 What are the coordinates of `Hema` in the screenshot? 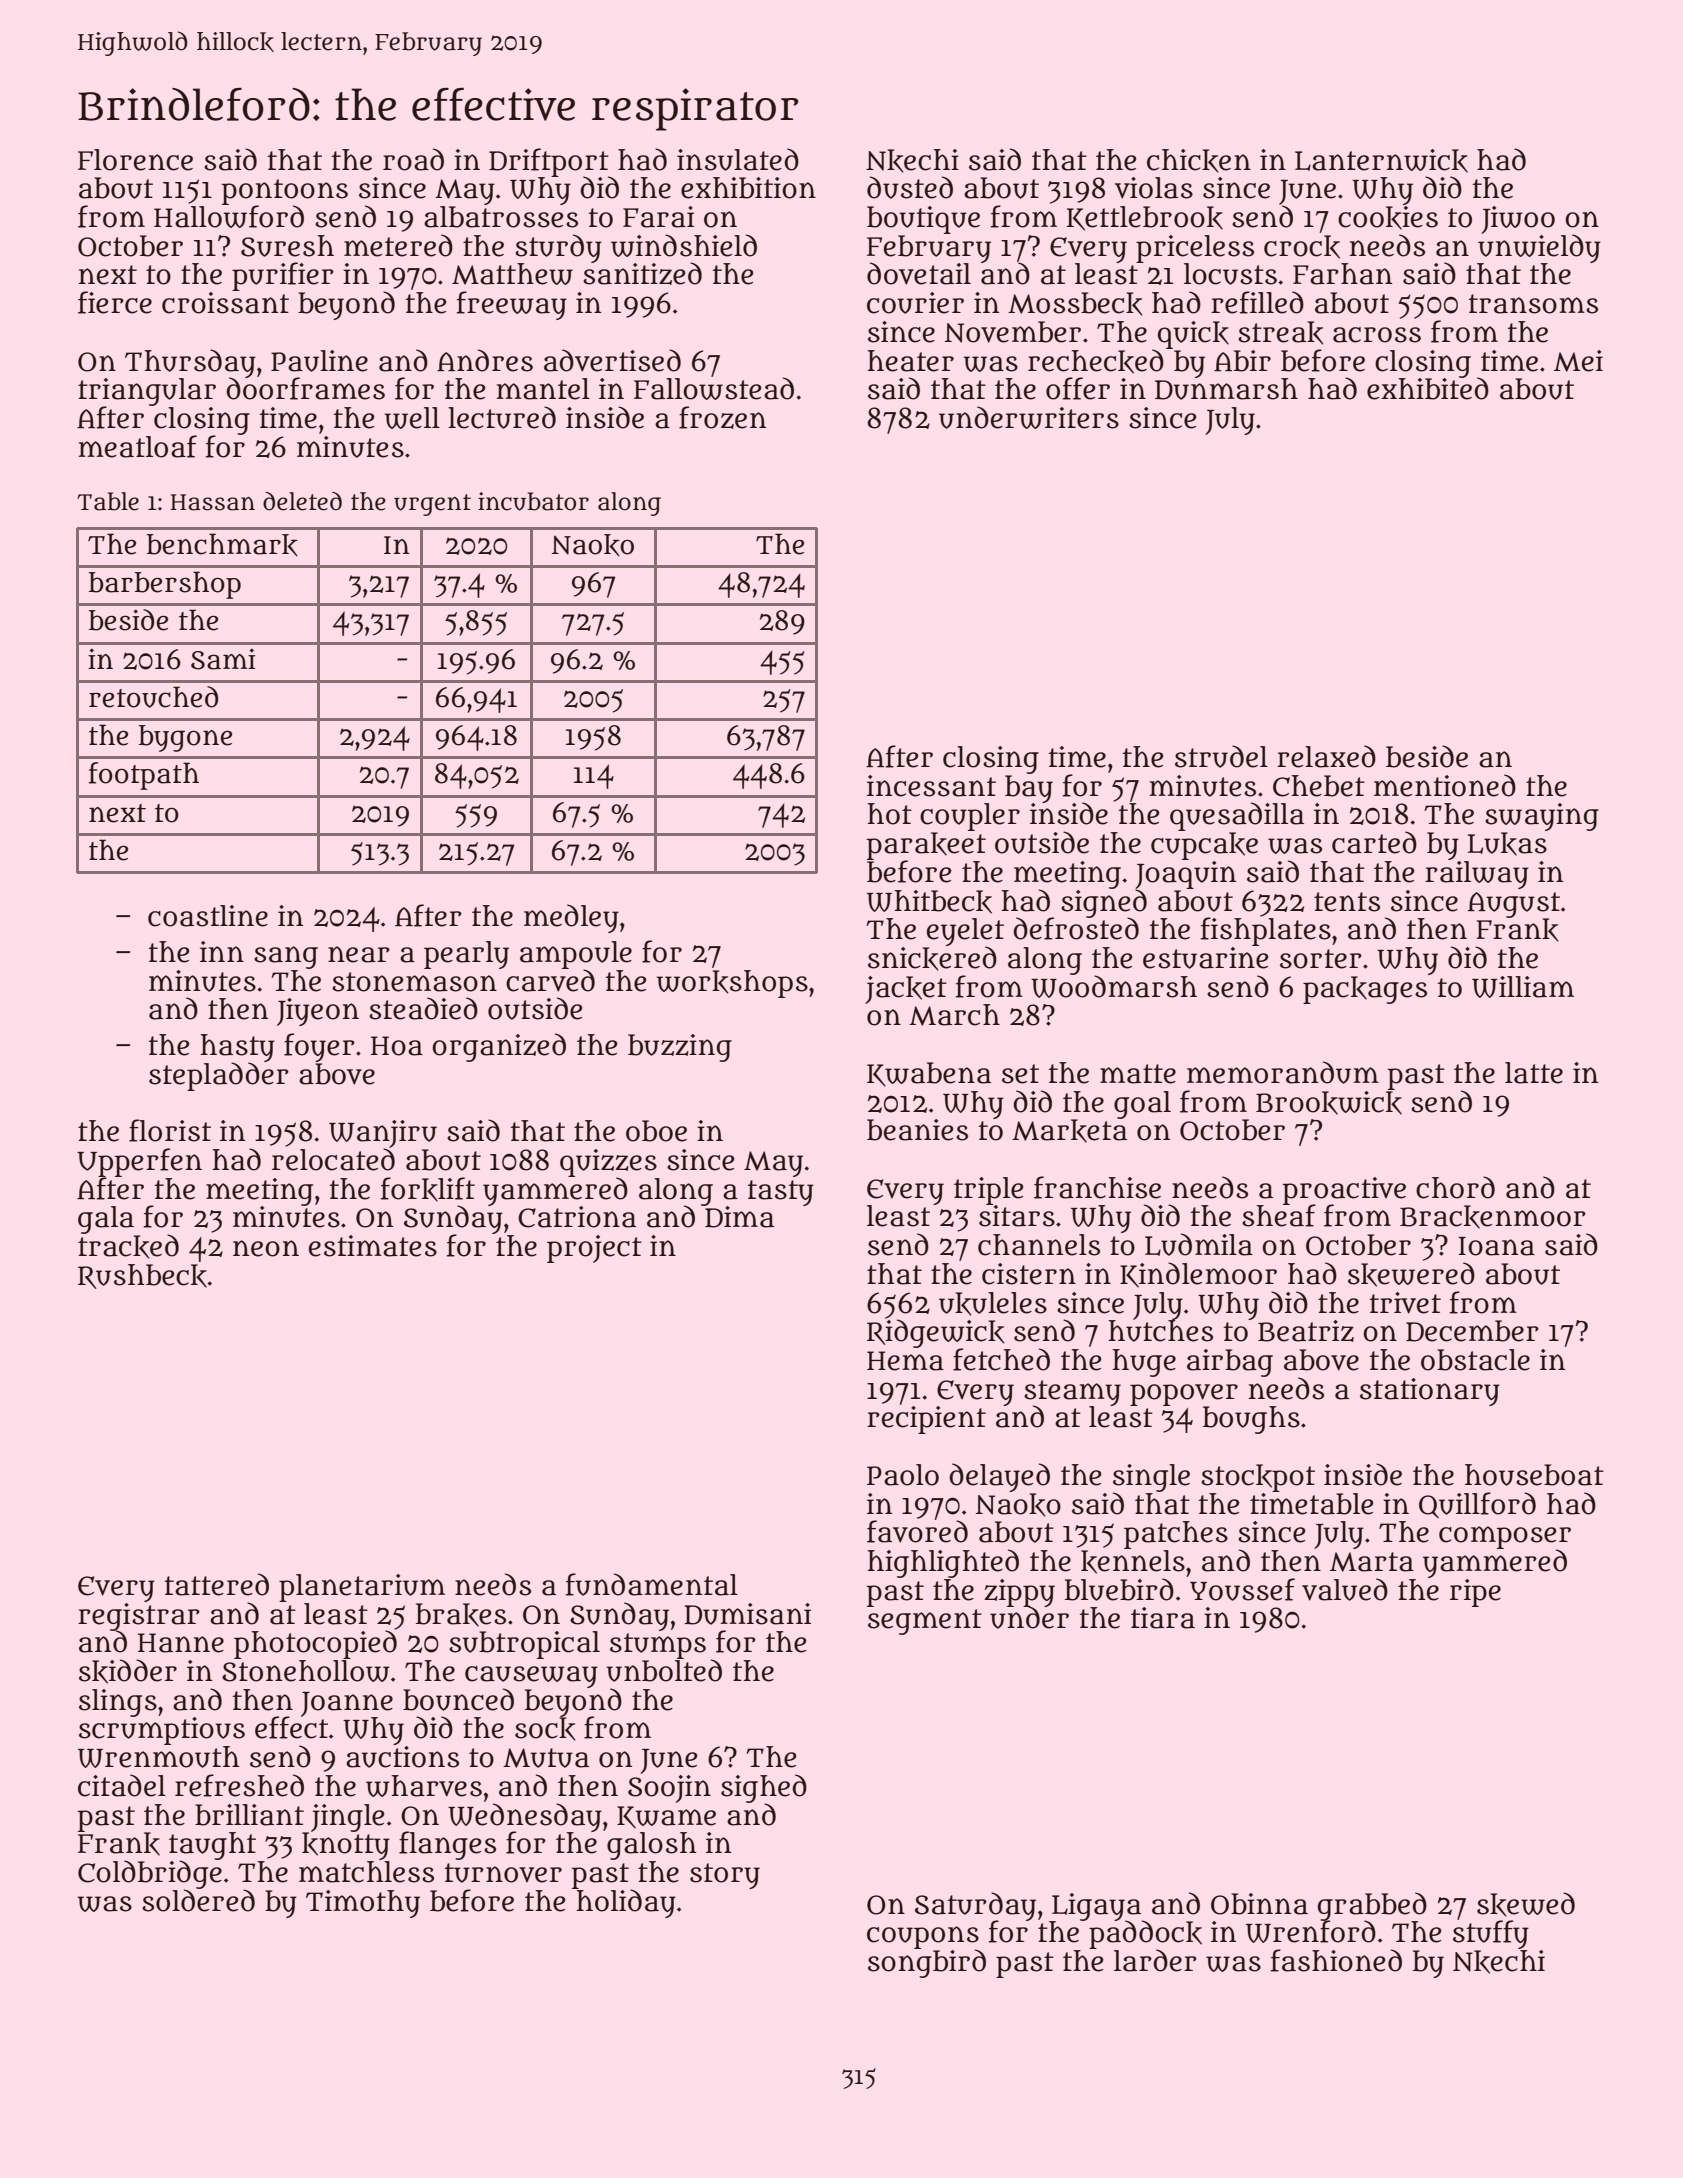 It's located at (905, 1361).
